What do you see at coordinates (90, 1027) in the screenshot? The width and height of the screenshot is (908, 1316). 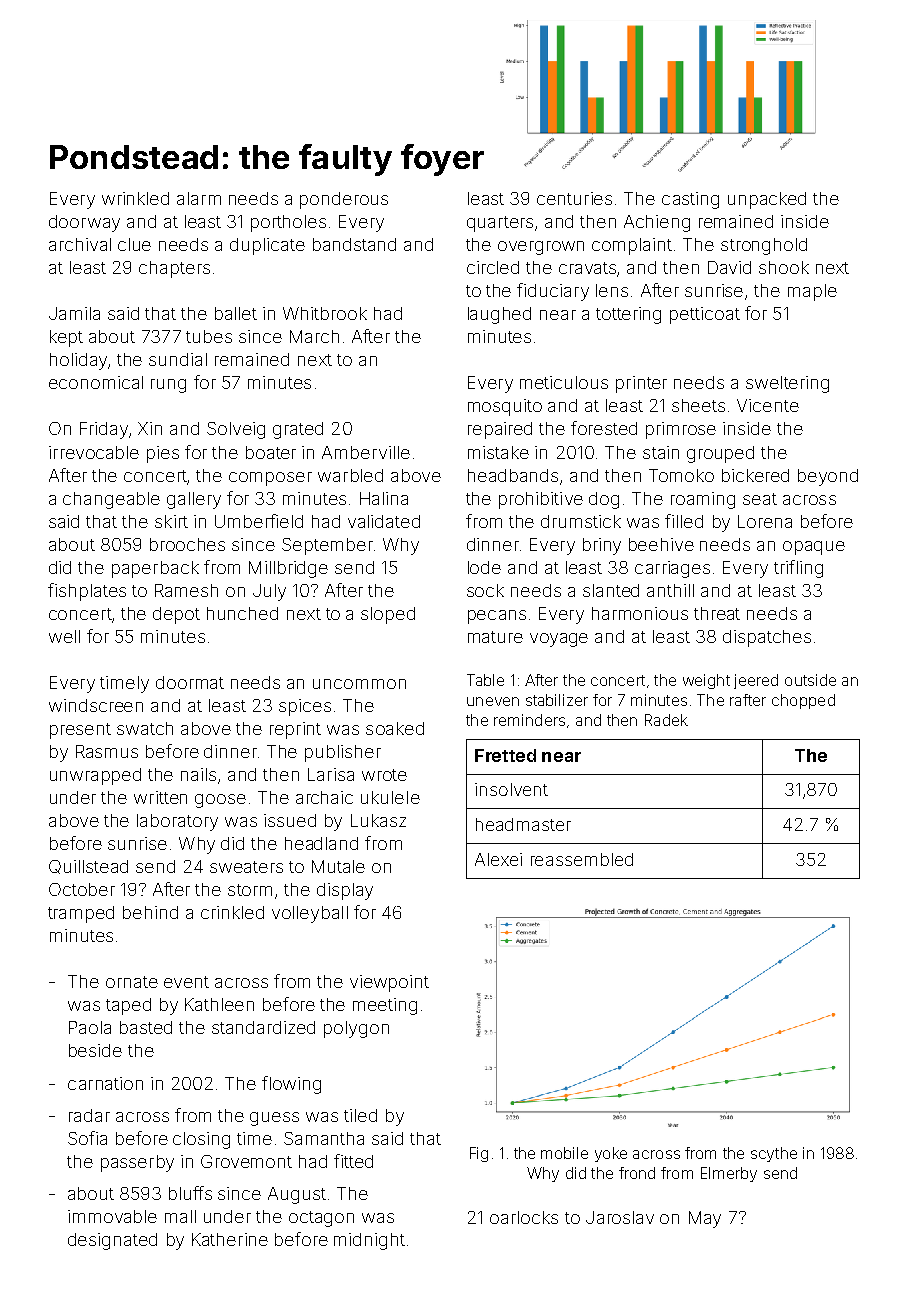 I see `Paola` at bounding box center [90, 1027].
